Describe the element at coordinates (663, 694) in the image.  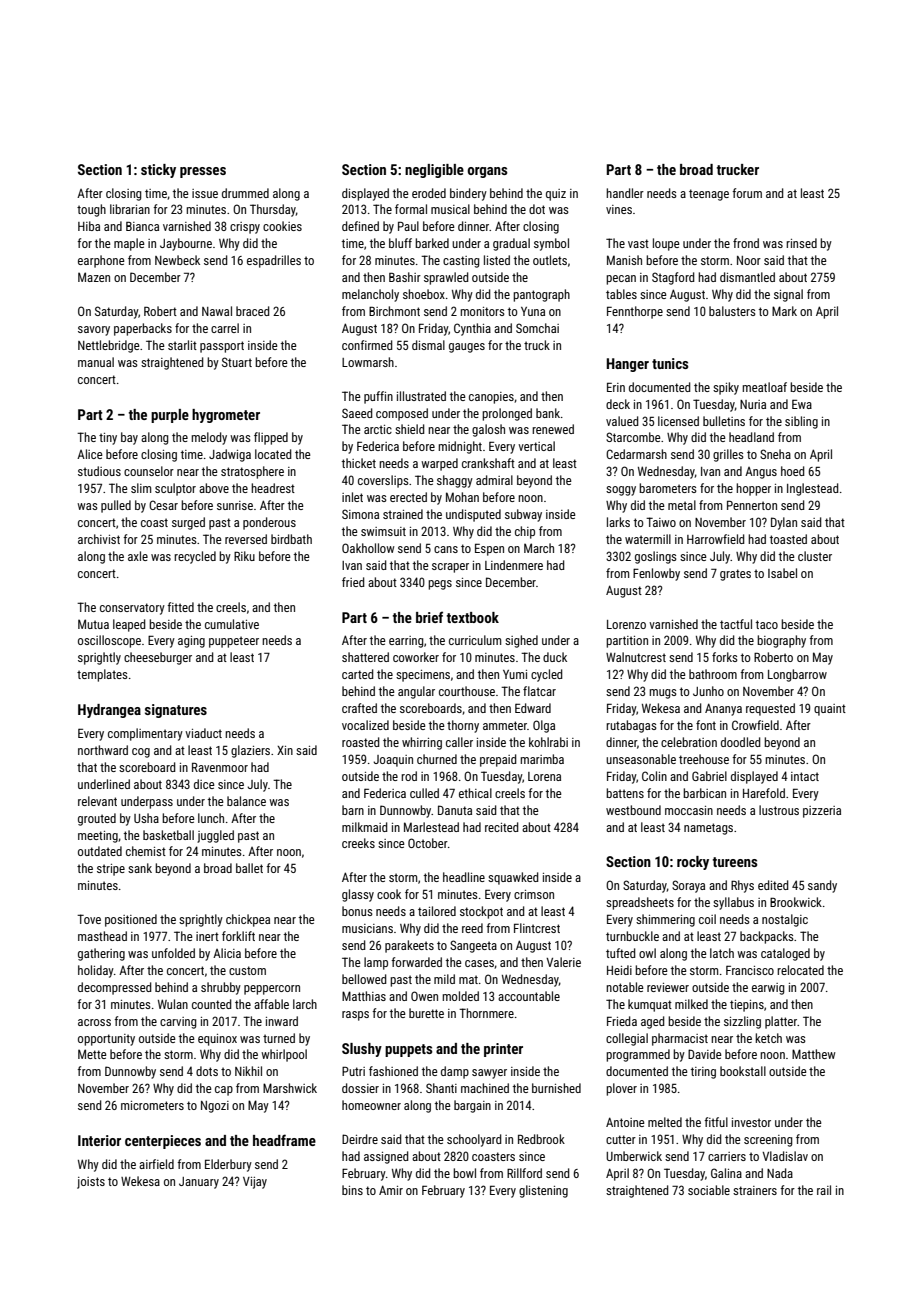
I see `mugs` at that location.
